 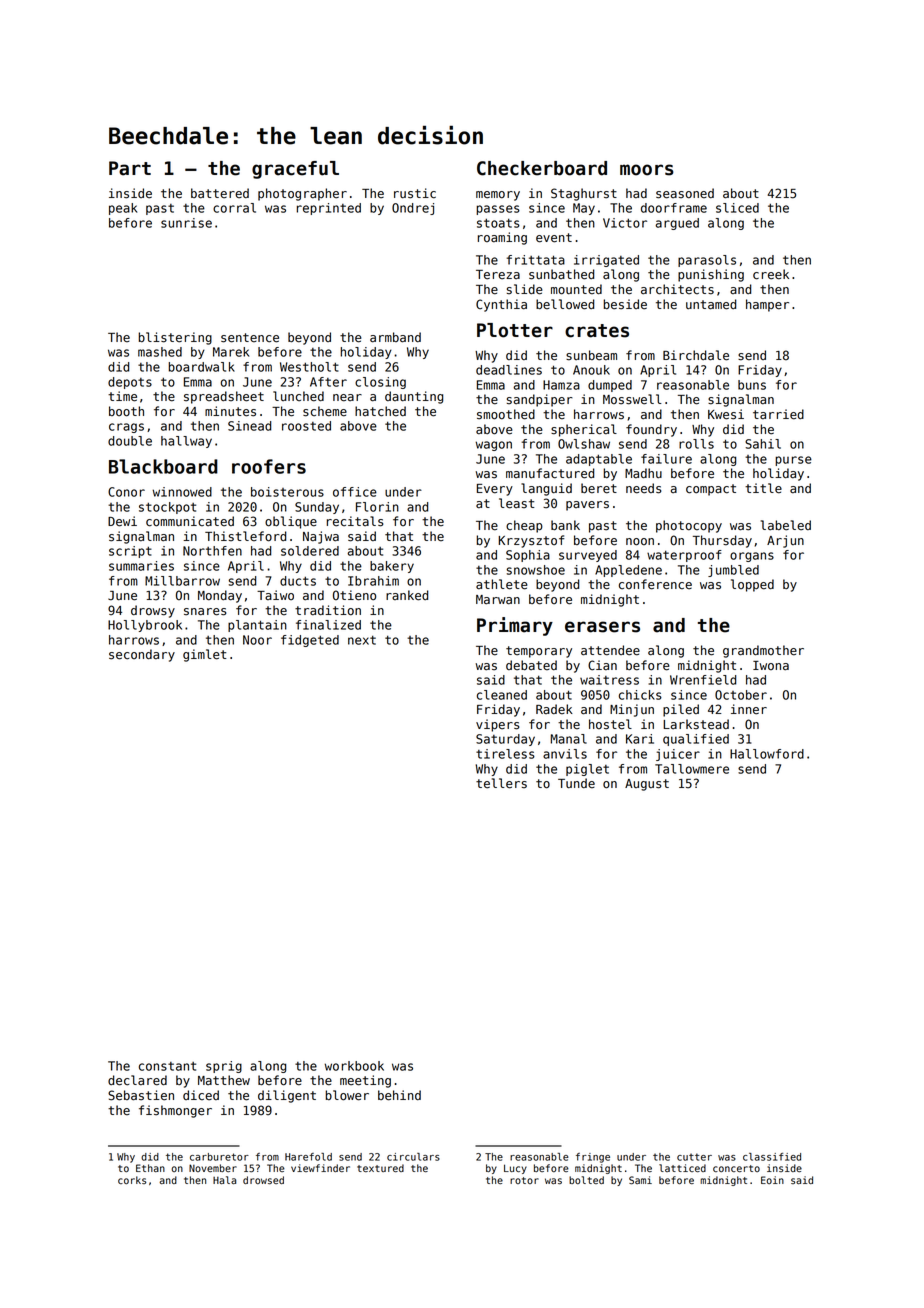 What do you see at coordinates (501, 783) in the screenshot?
I see `tellers` at bounding box center [501, 783].
